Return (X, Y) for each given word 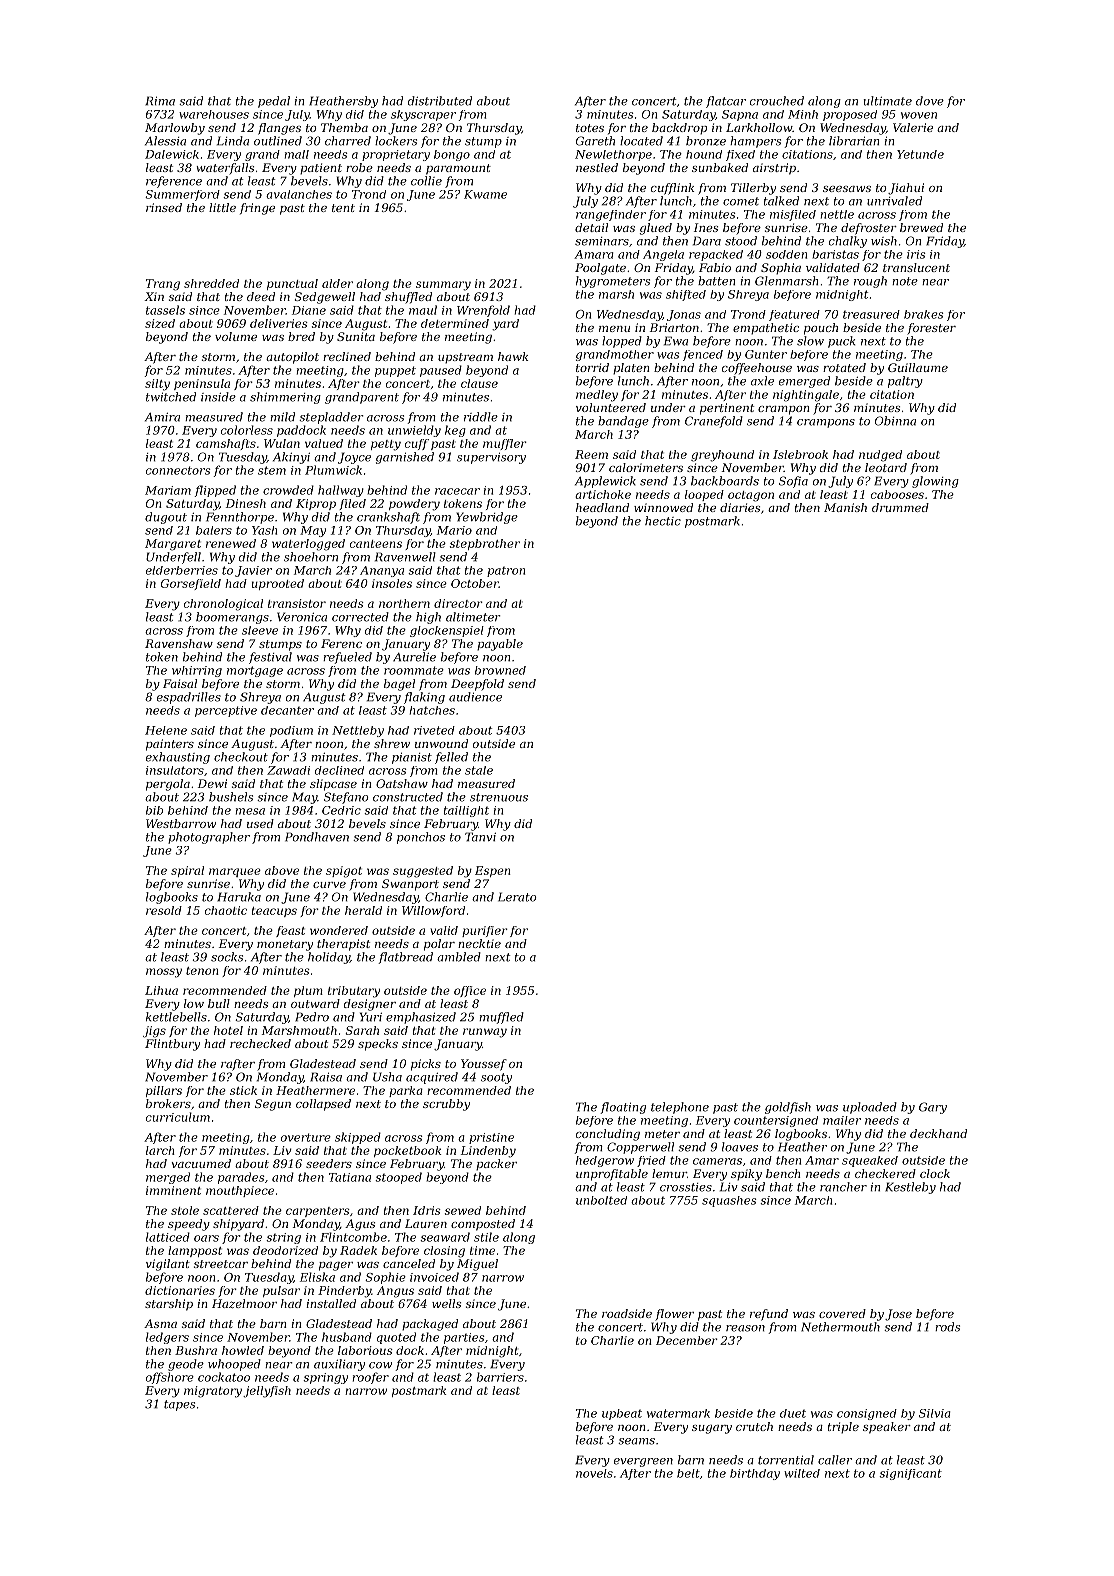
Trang (163, 285)
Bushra (196, 1350)
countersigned (776, 1121)
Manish (845, 507)
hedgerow (605, 1161)
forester (931, 329)
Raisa (326, 1077)
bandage (623, 422)
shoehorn (311, 557)
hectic (663, 521)
